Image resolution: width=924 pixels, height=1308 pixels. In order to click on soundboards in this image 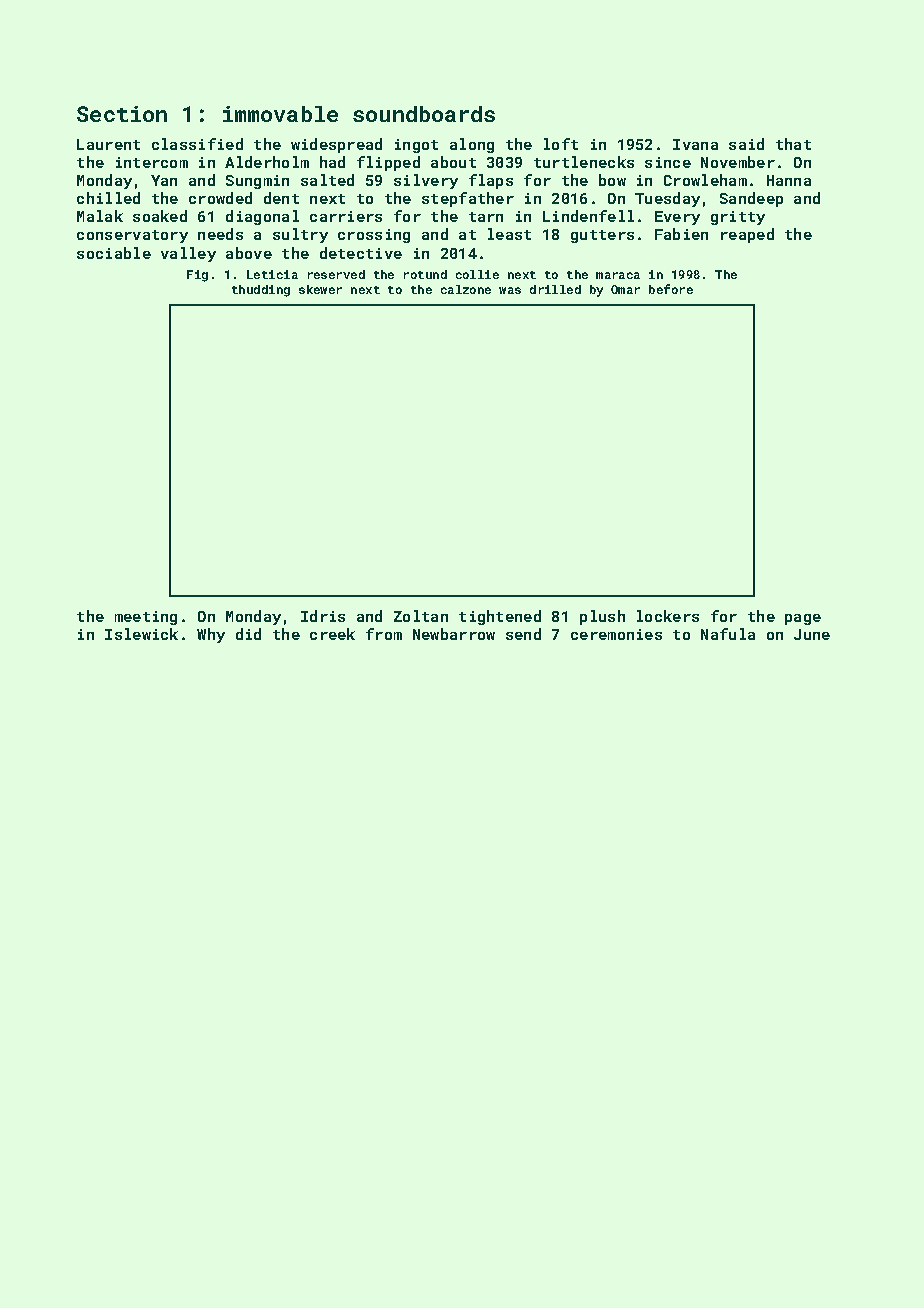, I will do `click(424, 114)`.
